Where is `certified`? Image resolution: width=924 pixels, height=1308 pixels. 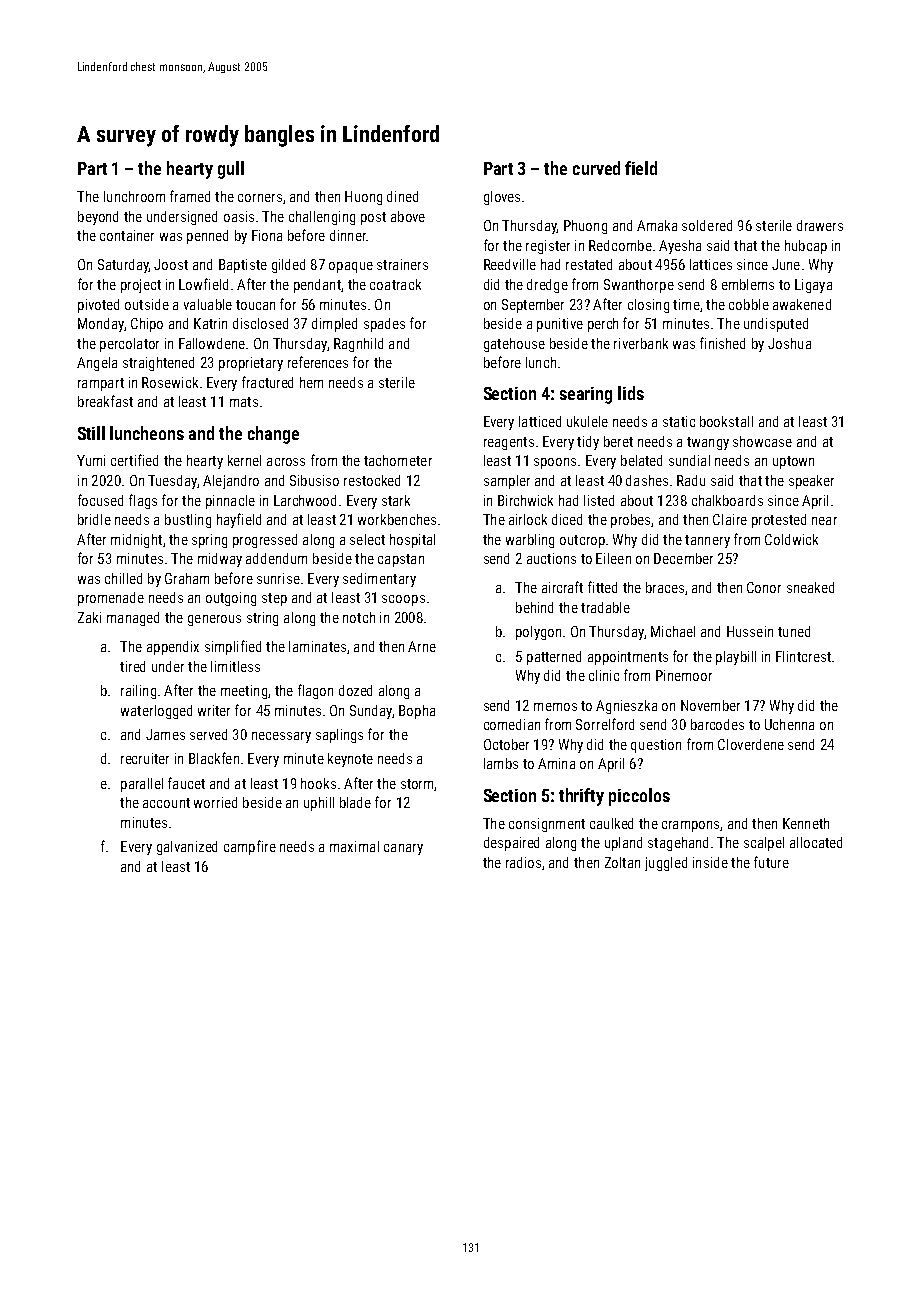 certified is located at coordinates (134, 460).
